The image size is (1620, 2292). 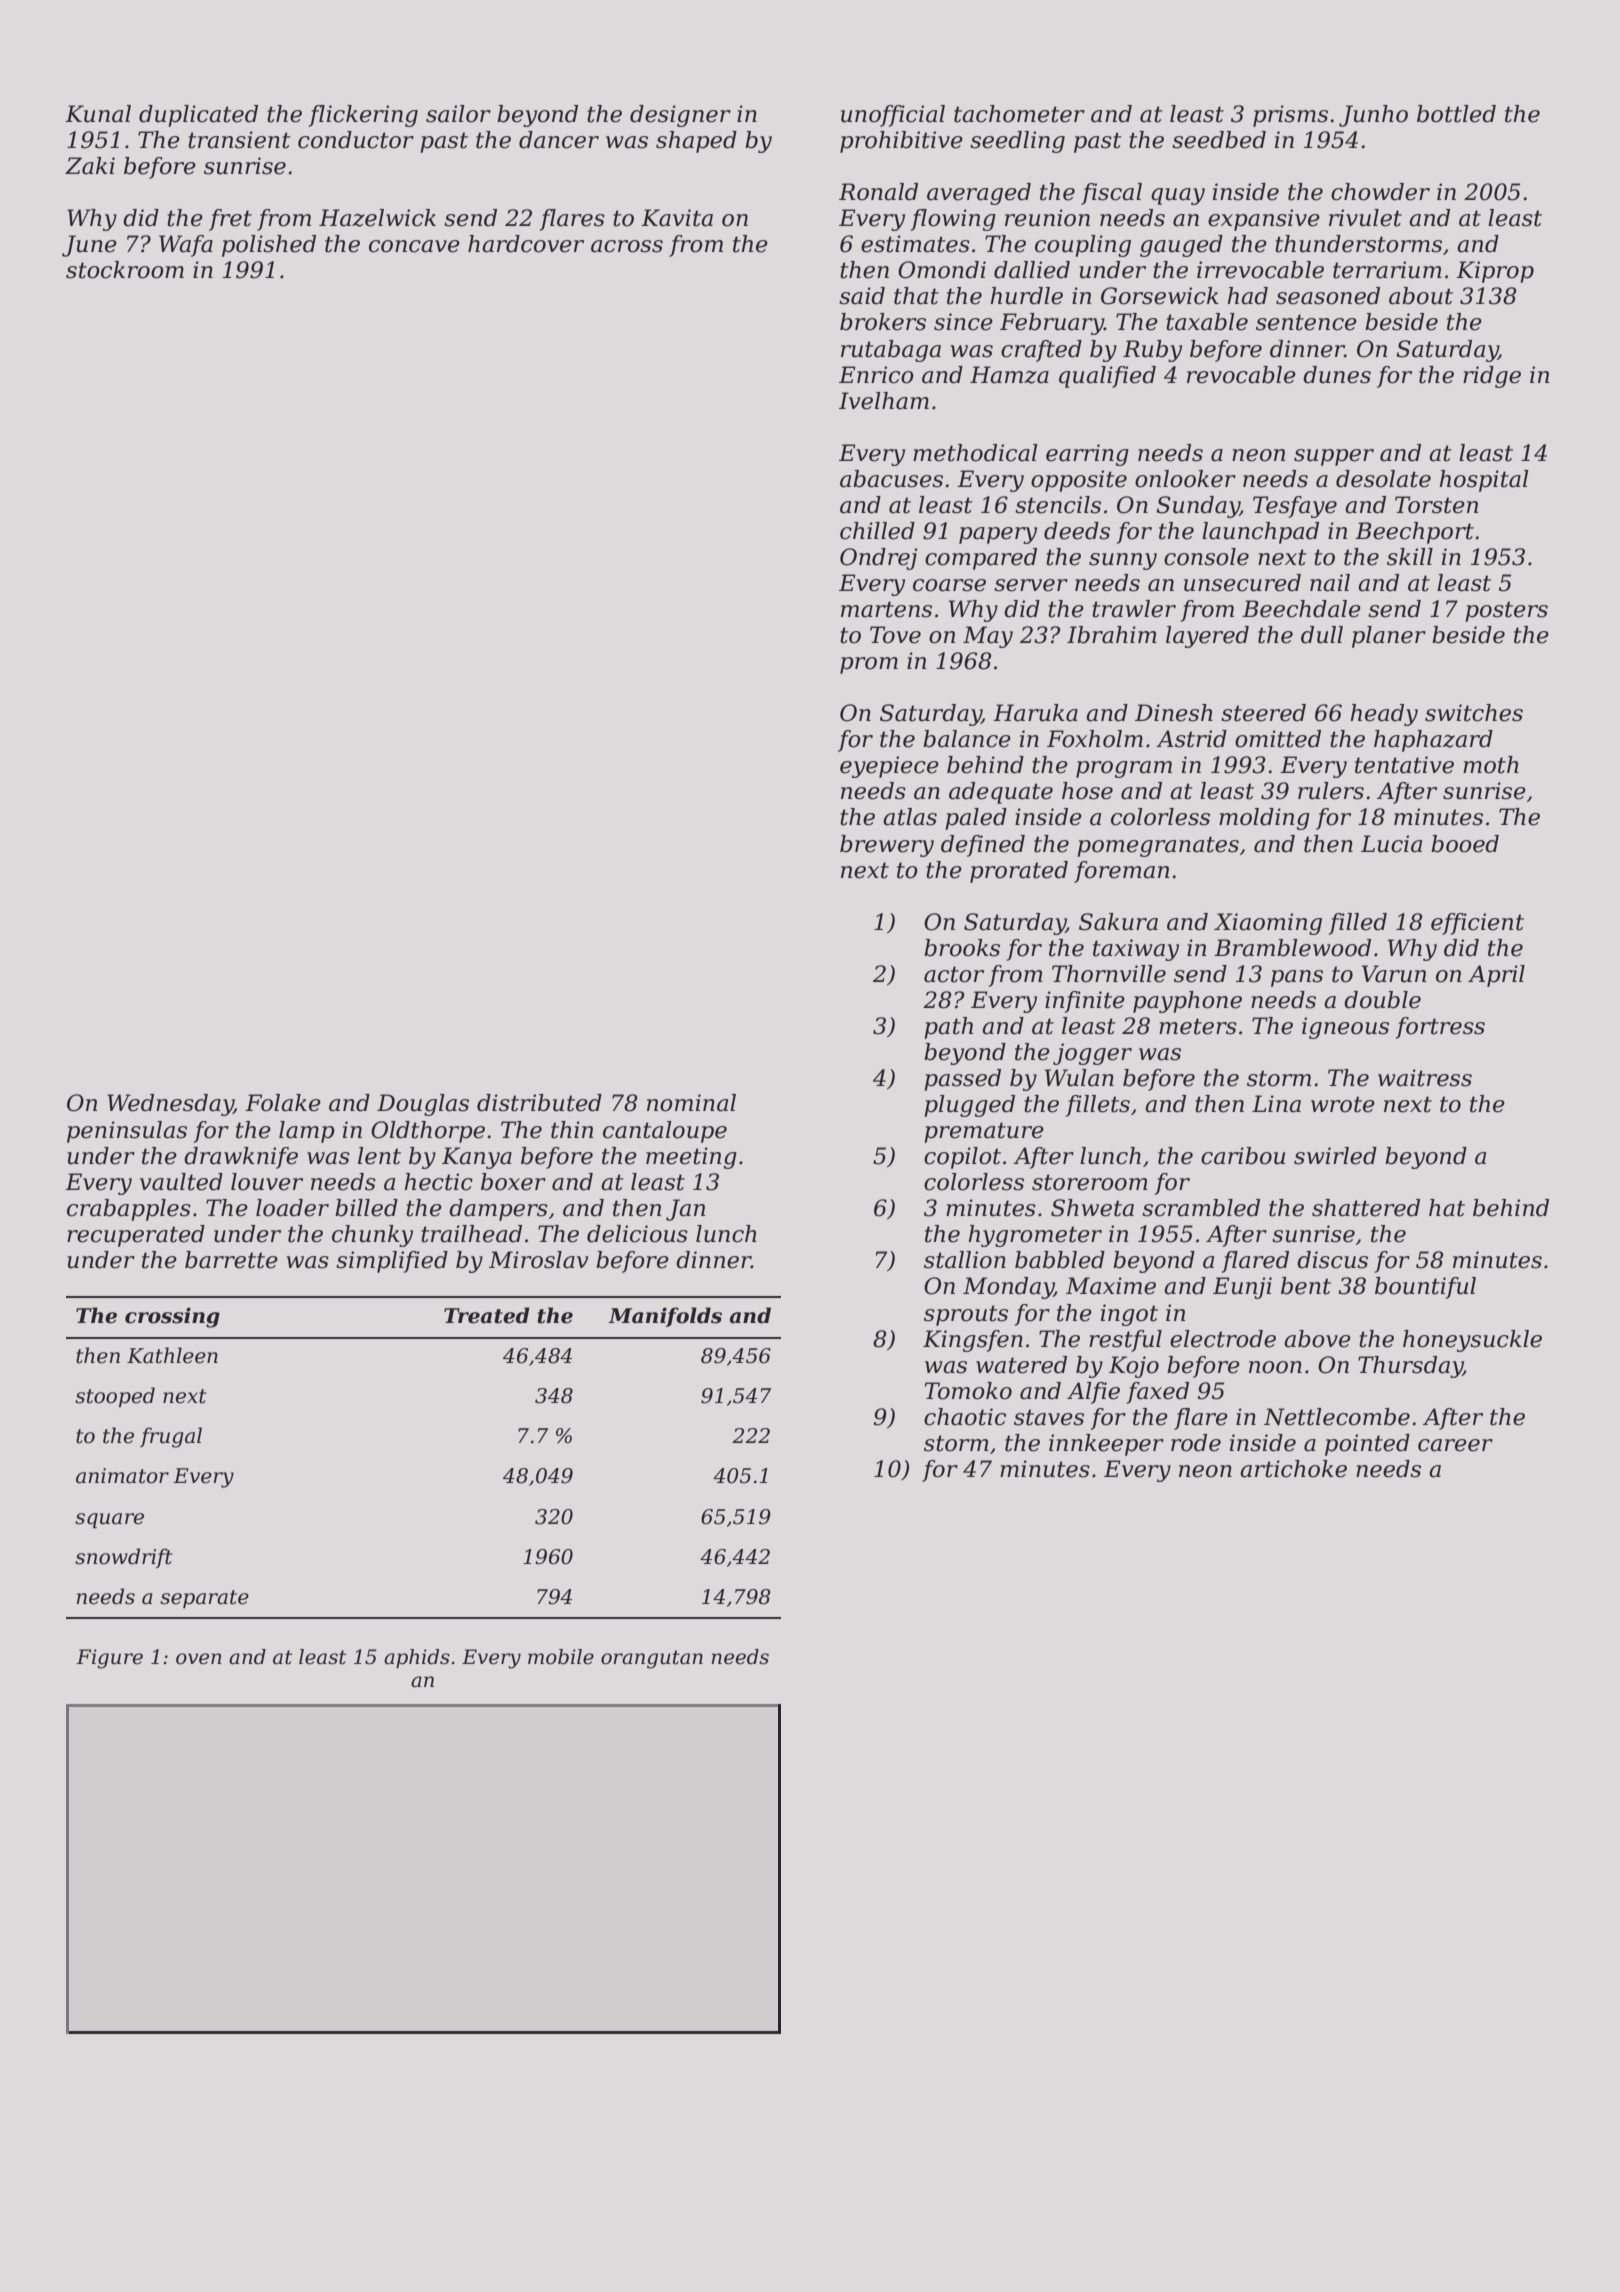 What do you see at coordinates (1391, 844) in the screenshot?
I see `Lucia` at bounding box center [1391, 844].
